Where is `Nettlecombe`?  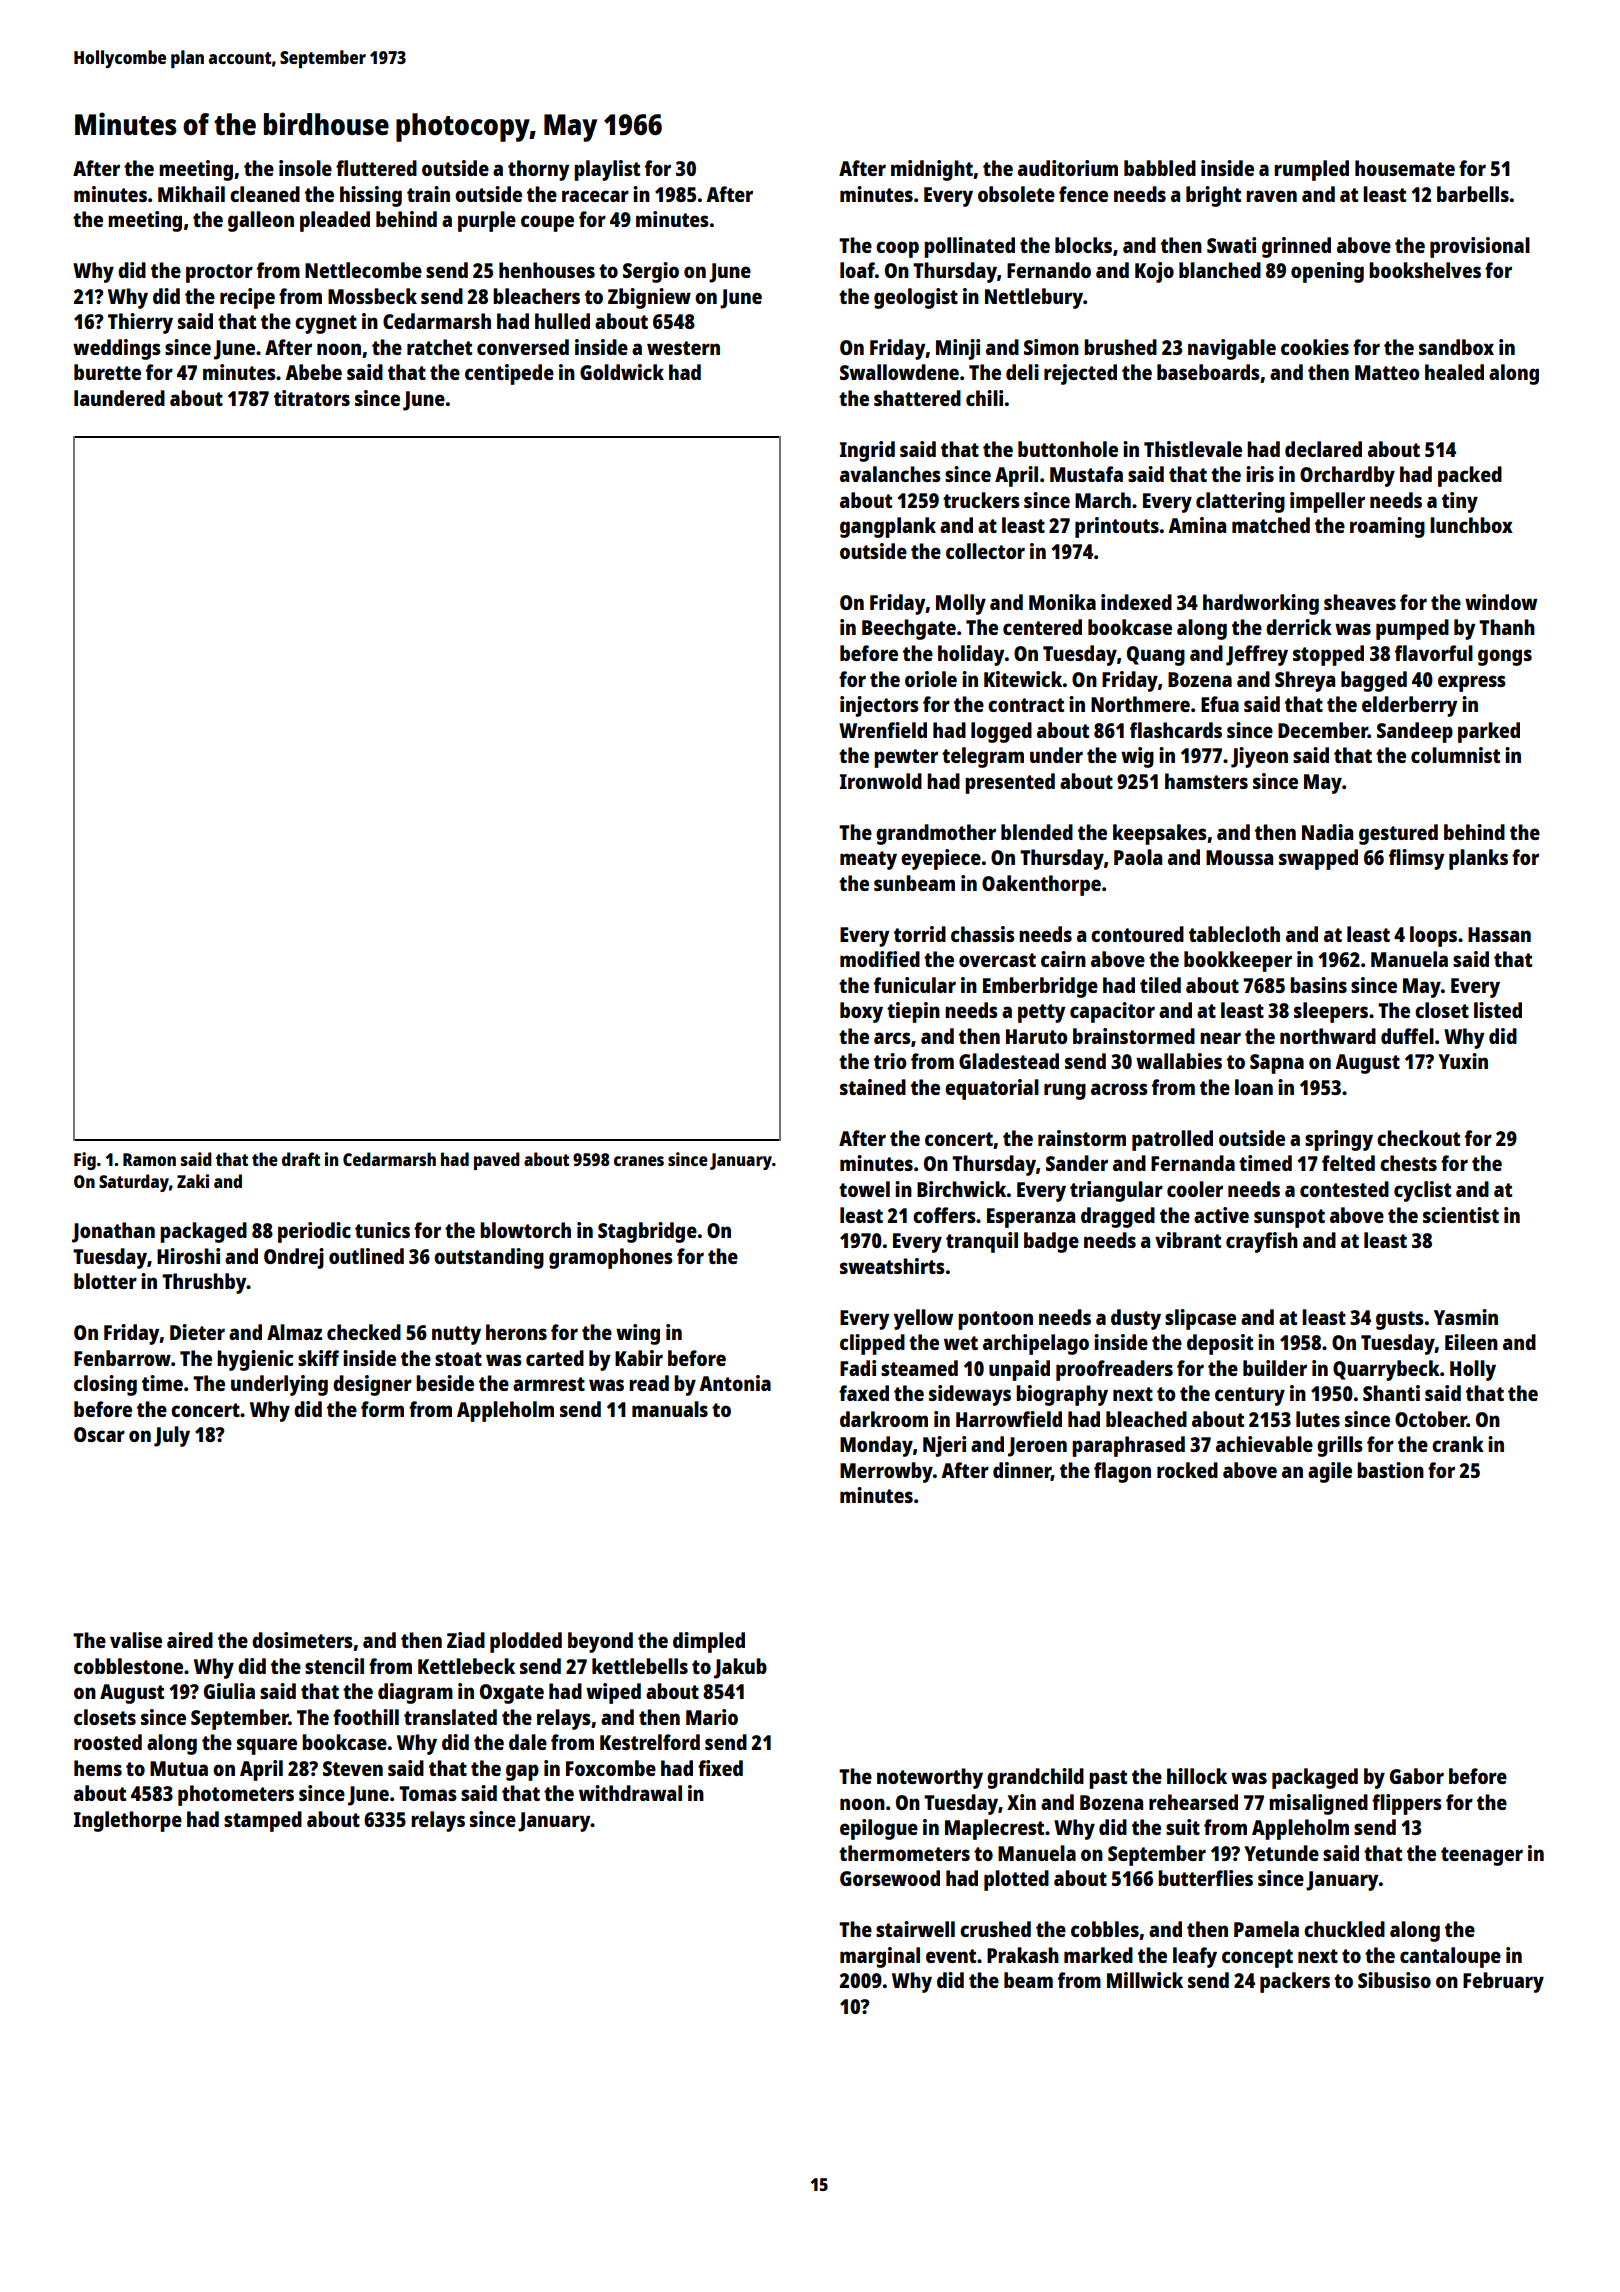
Nettlecombe is located at coordinates (363, 270).
